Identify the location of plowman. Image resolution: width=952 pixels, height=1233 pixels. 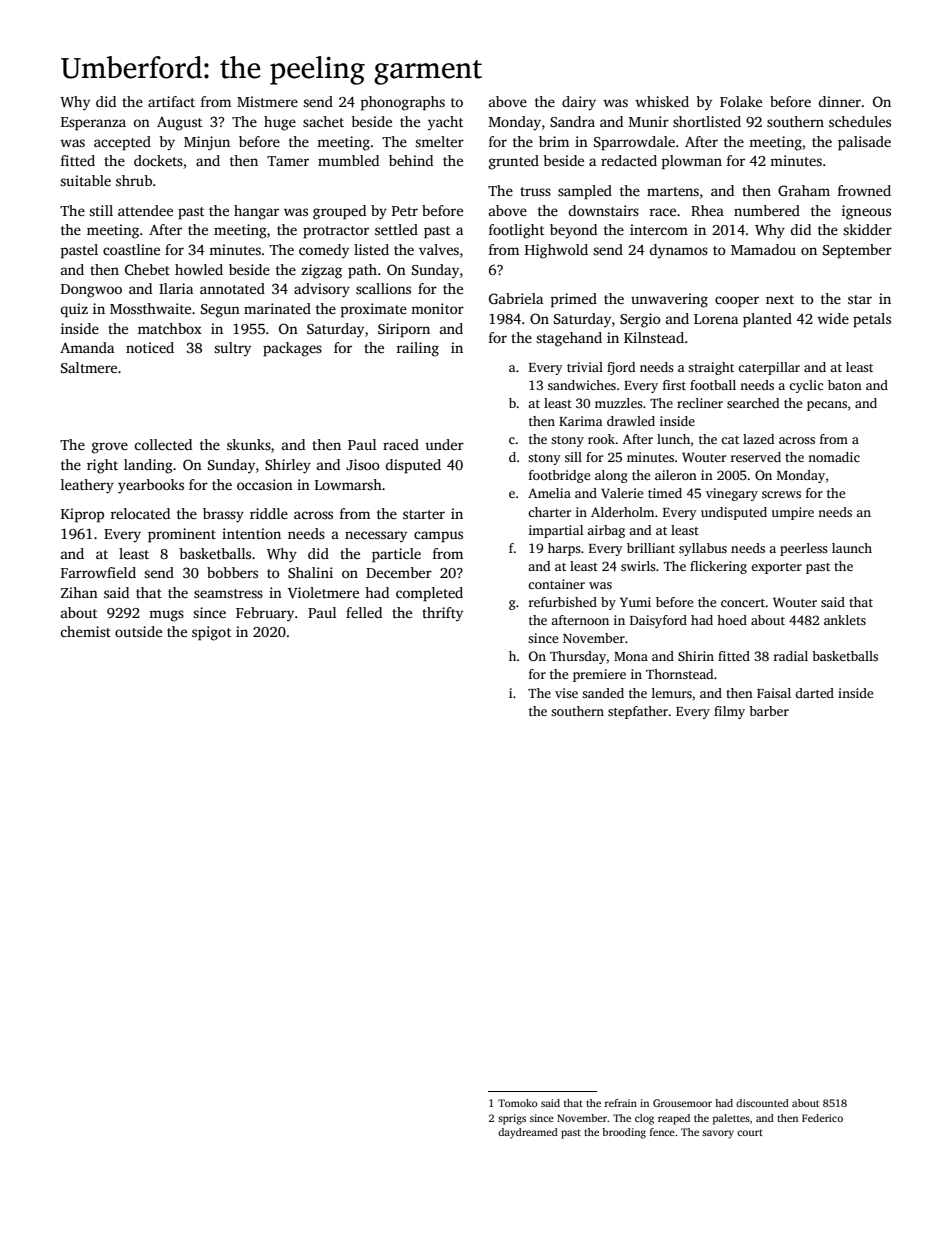
(692, 162).
